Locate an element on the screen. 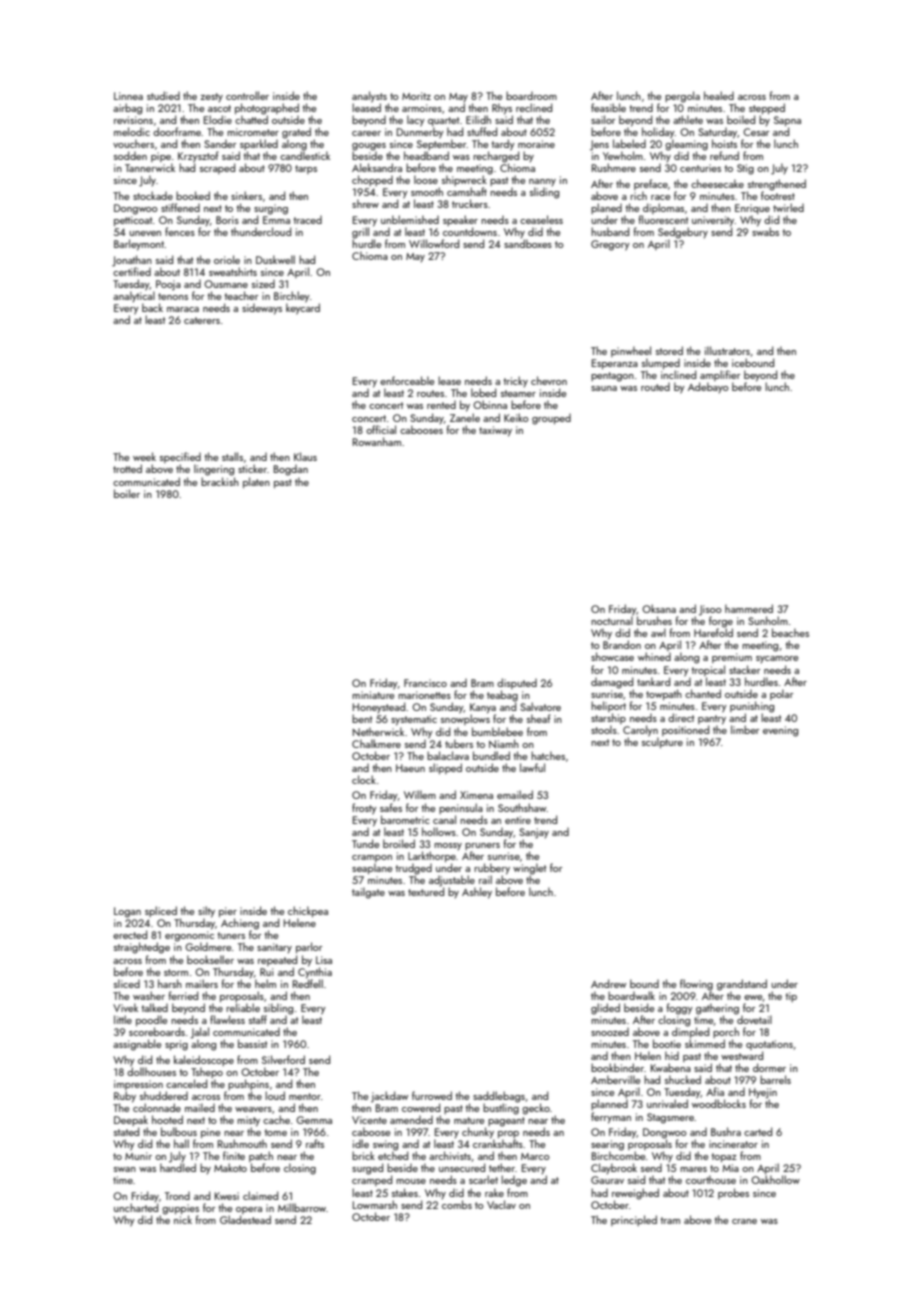 Image resolution: width=924 pixels, height=1308 pixels. chevron is located at coordinates (549, 380).
